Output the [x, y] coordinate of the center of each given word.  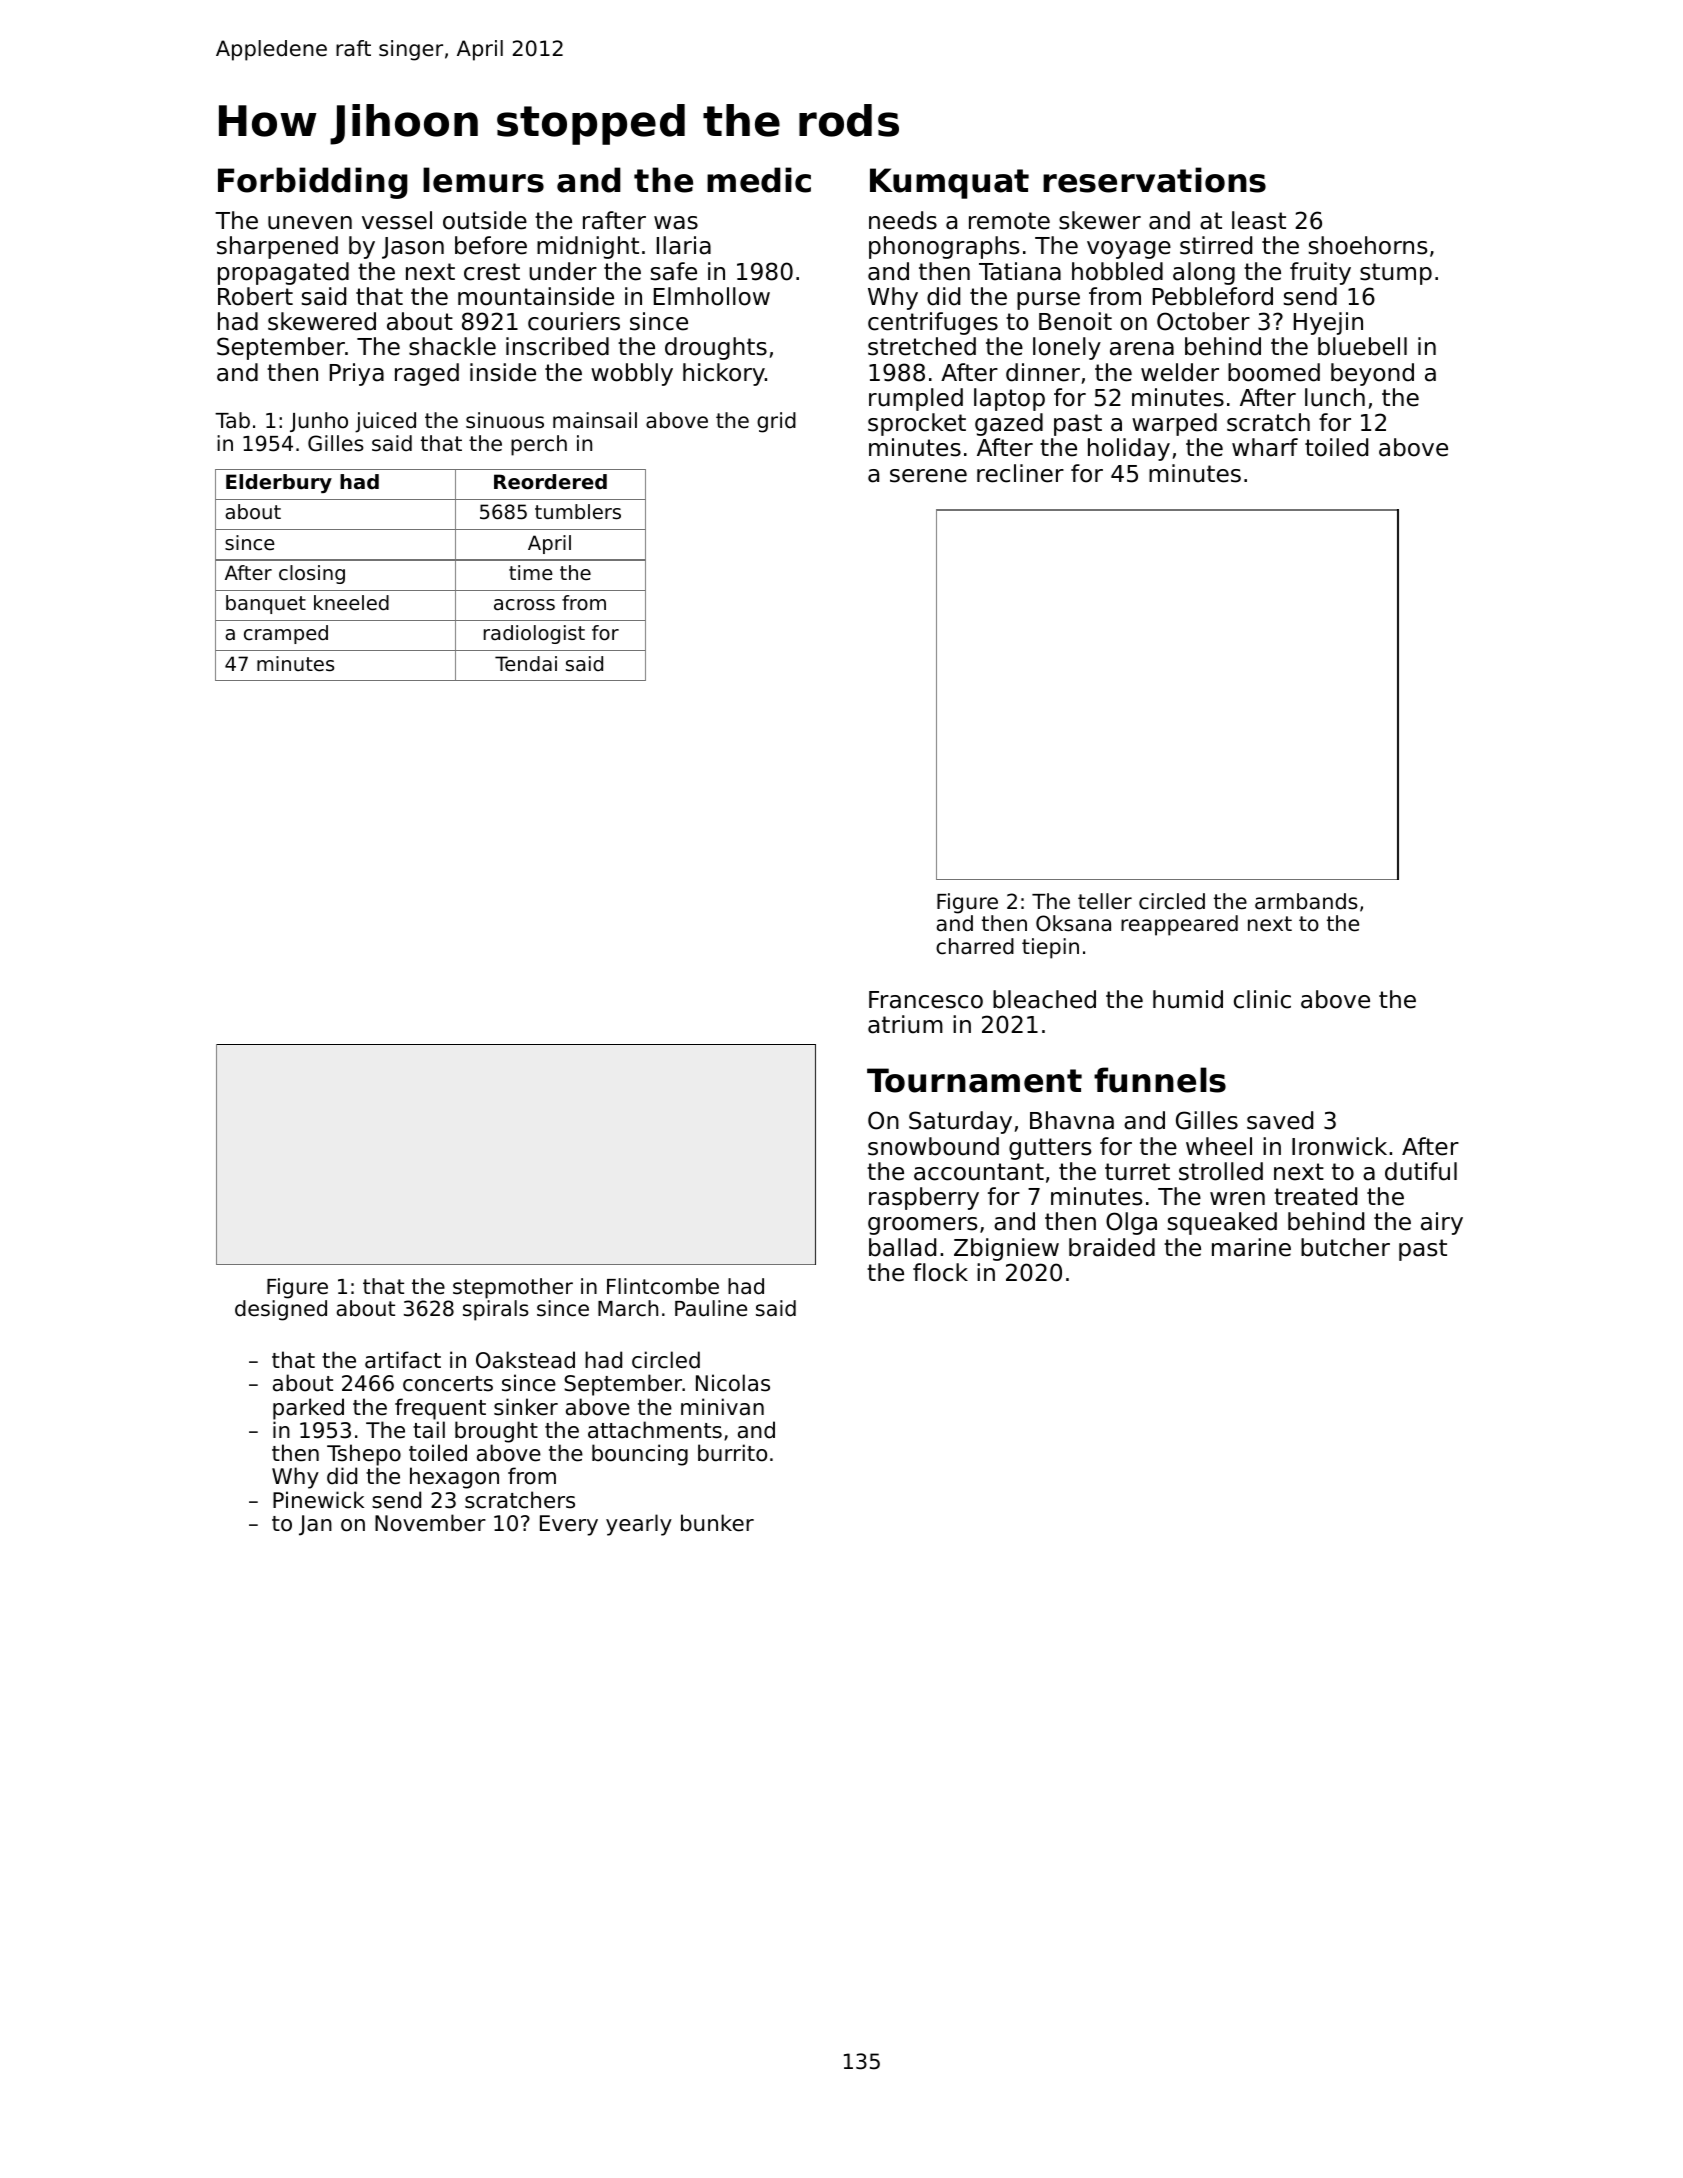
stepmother [513, 1288]
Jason [413, 248]
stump [1396, 274]
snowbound [933, 1146]
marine [1251, 1247]
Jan [315, 1525]
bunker [717, 1523]
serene [928, 476]
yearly [639, 1525]
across [524, 605]
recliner [1020, 473]
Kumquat [949, 183]
